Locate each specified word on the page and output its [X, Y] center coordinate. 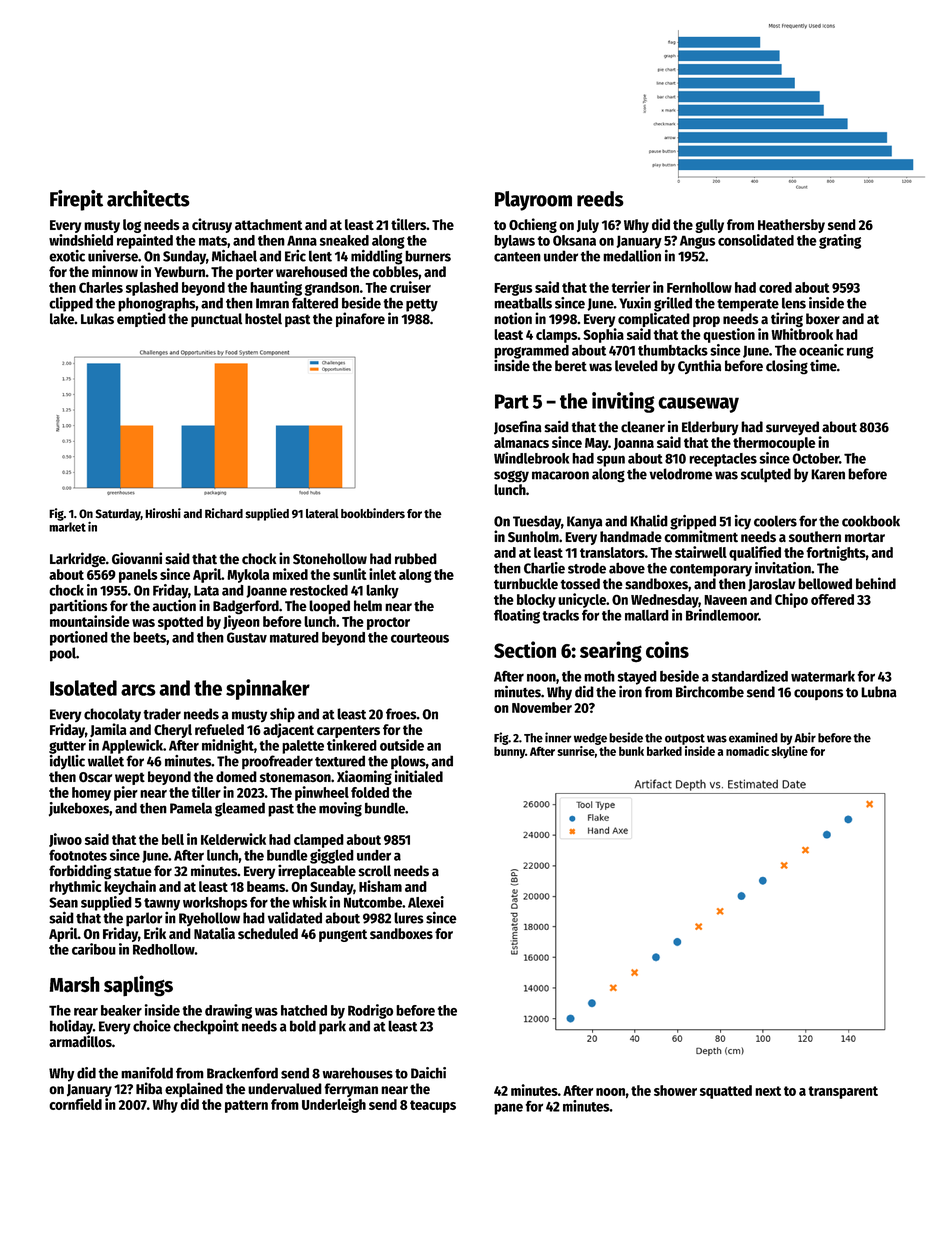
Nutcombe [373, 902]
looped [329, 607]
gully [709, 226]
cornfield [75, 1104]
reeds [600, 199]
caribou [94, 949]
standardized [750, 676]
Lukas [97, 319]
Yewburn [179, 271]
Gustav [247, 637]
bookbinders [373, 513]
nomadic [747, 751]
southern [815, 537]
